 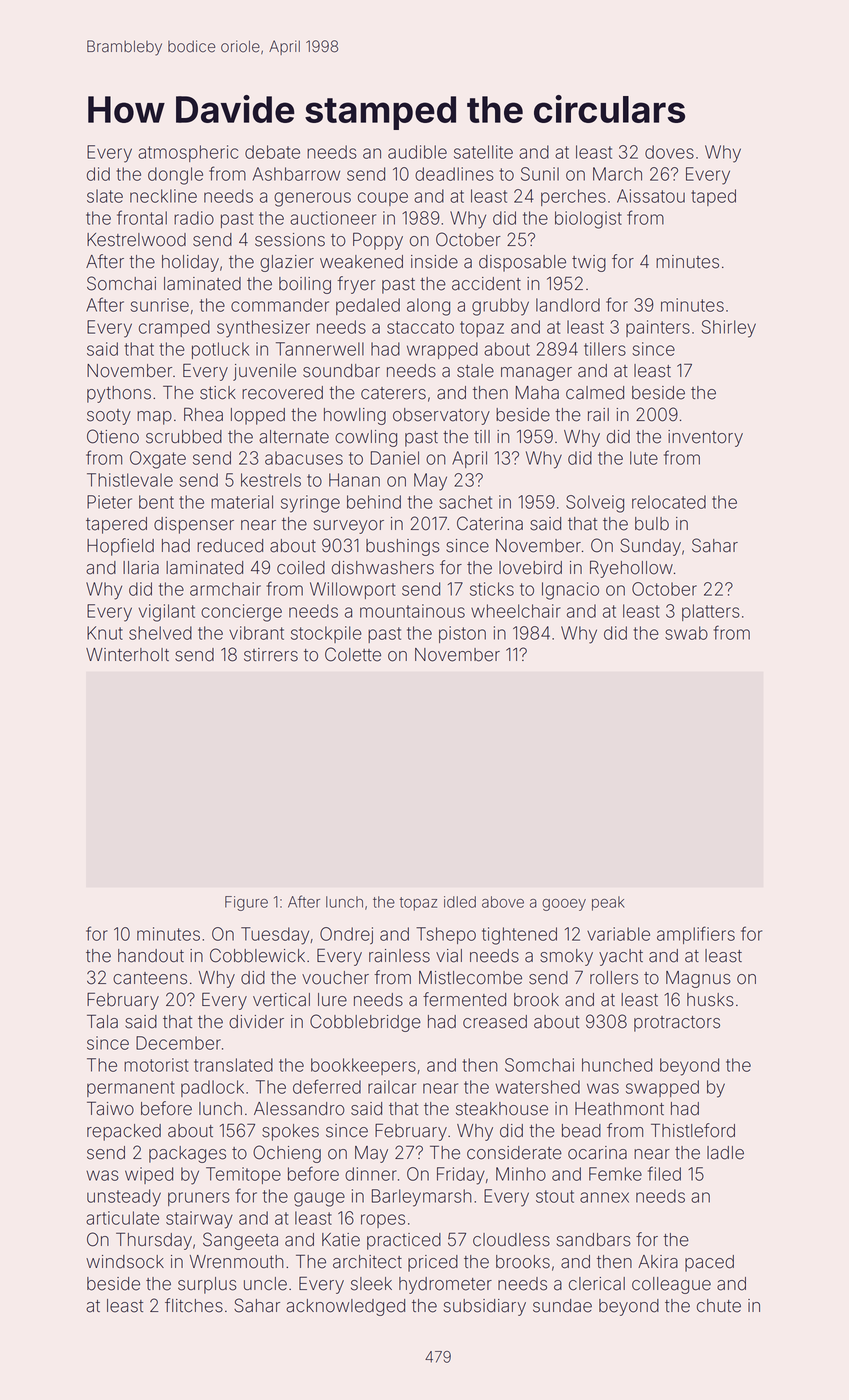 I want to click on Ondrej, so click(x=346, y=935).
